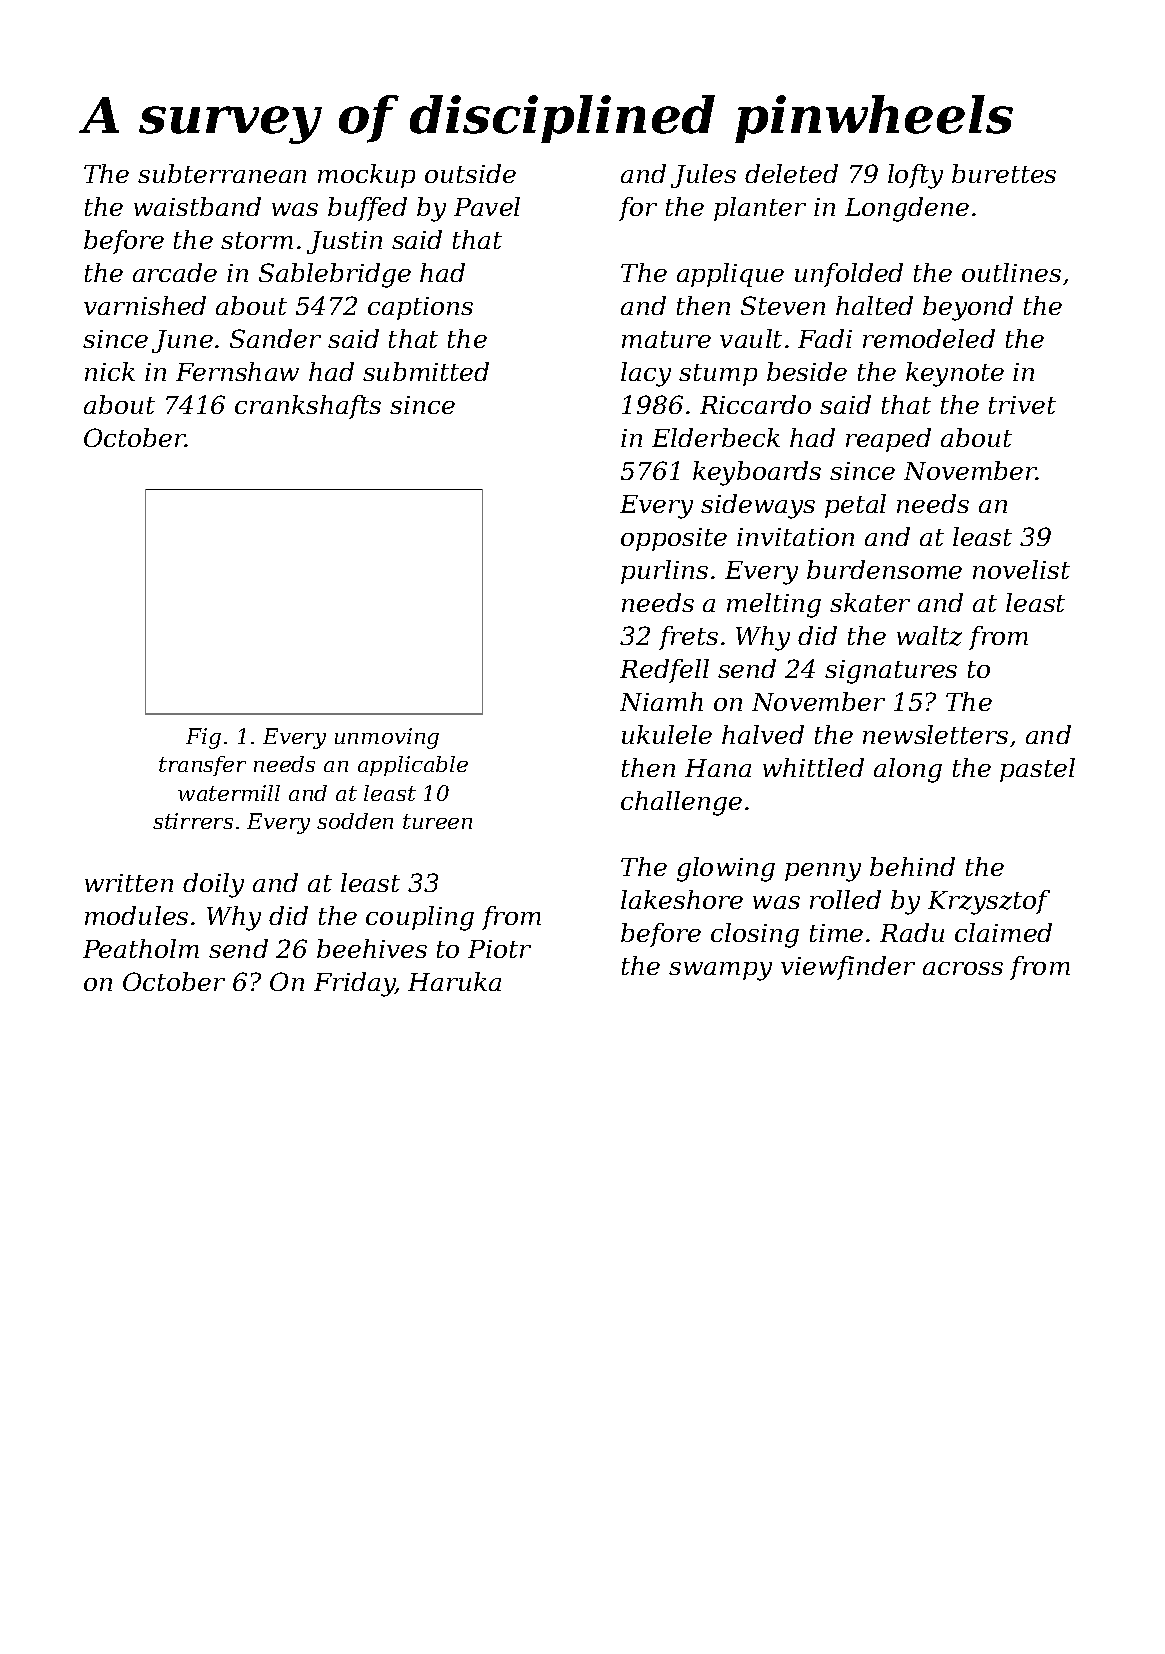 The width and height of the screenshot is (1165, 1654). I want to click on crankshafts, so click(308, 407).
